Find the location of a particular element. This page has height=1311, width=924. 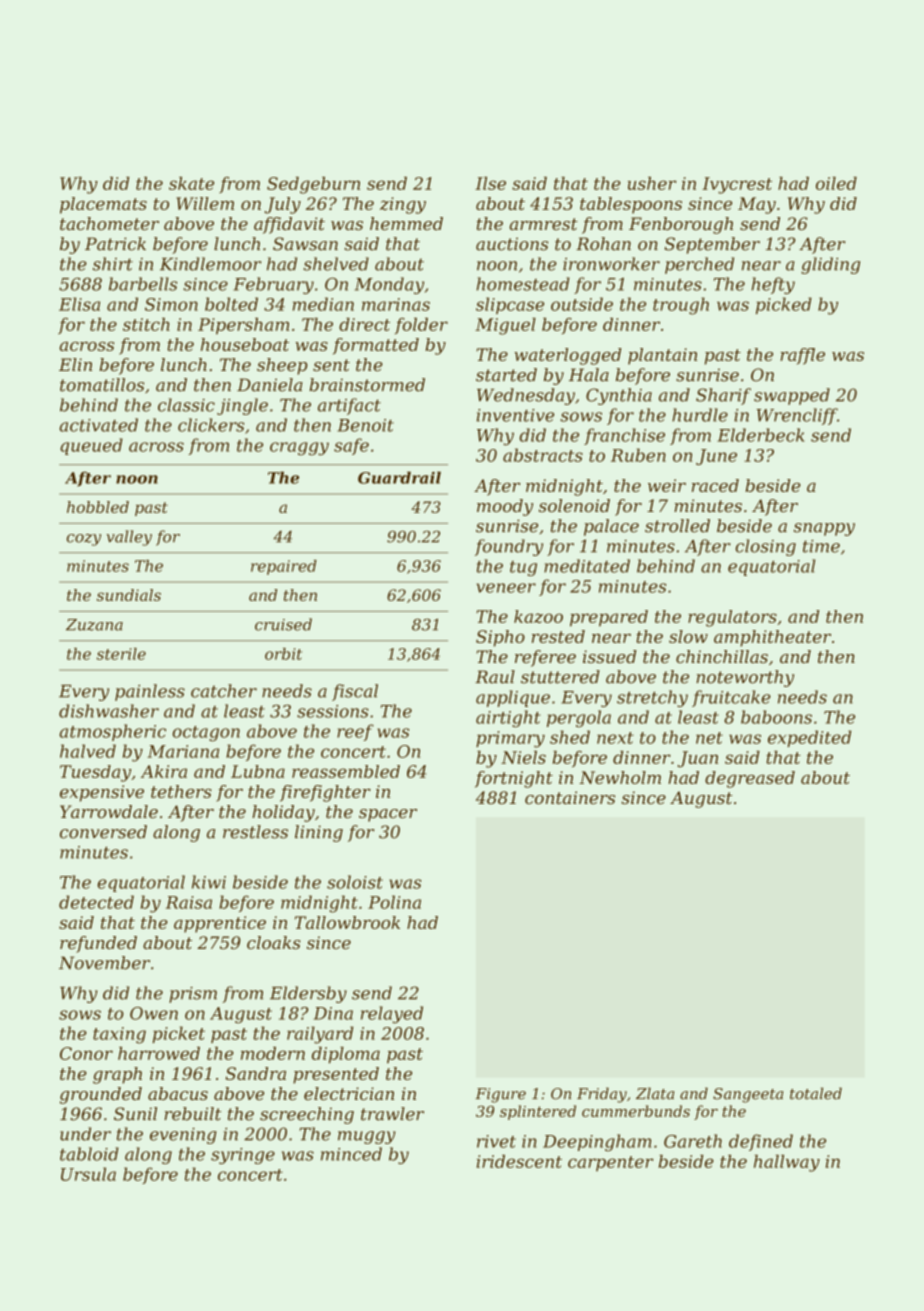

Ilse is located at coordinates (490, 183).
